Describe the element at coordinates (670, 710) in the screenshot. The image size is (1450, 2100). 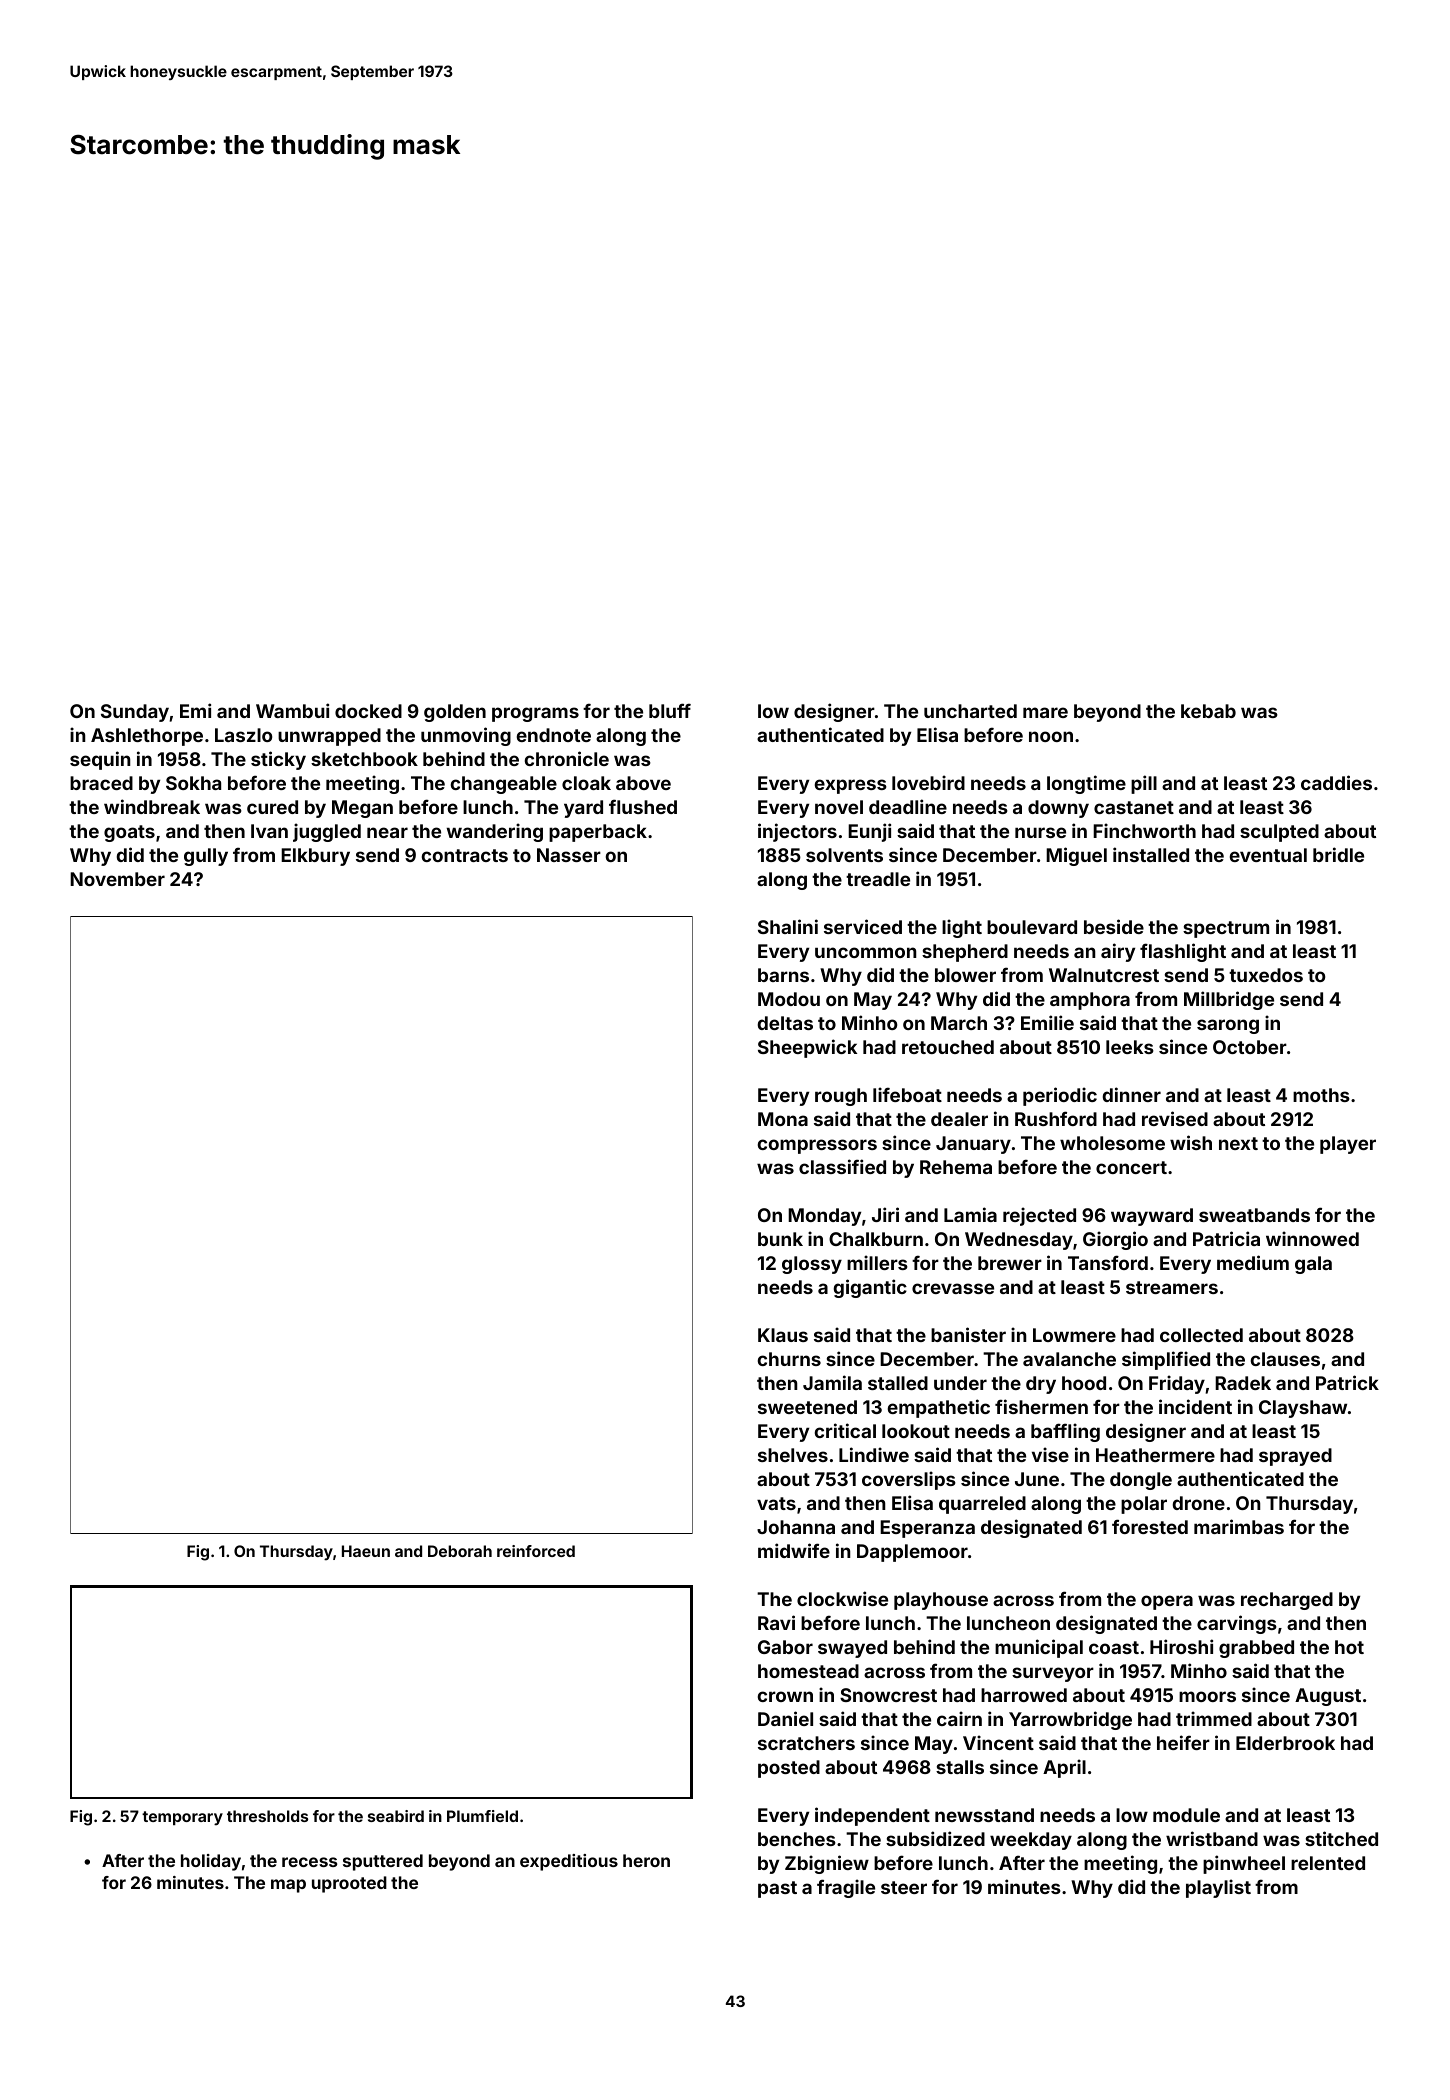
I see `bluff` at that location.
